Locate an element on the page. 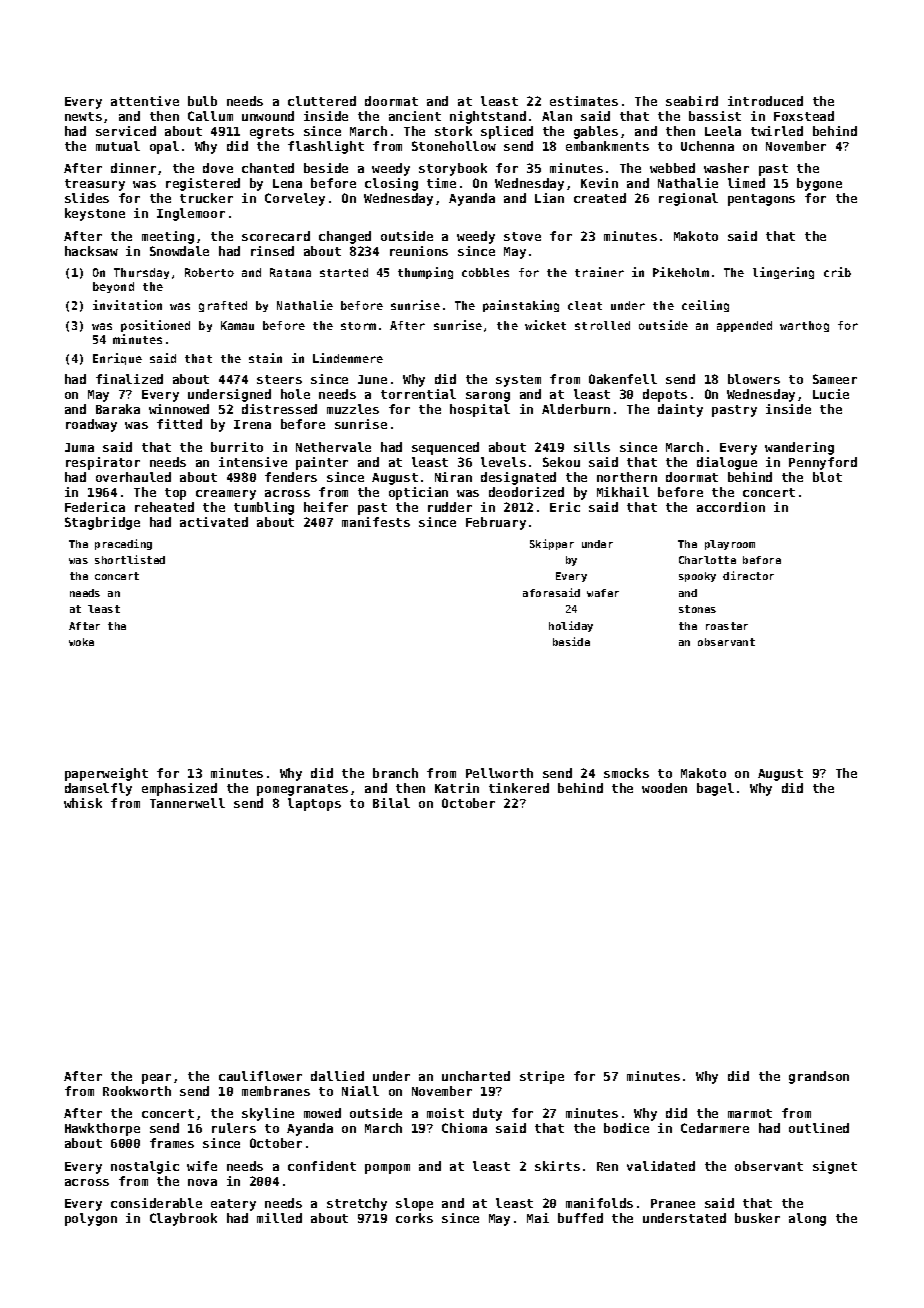 This image has width=924, height=1308. pear is located at coordinates (156, 1079).
